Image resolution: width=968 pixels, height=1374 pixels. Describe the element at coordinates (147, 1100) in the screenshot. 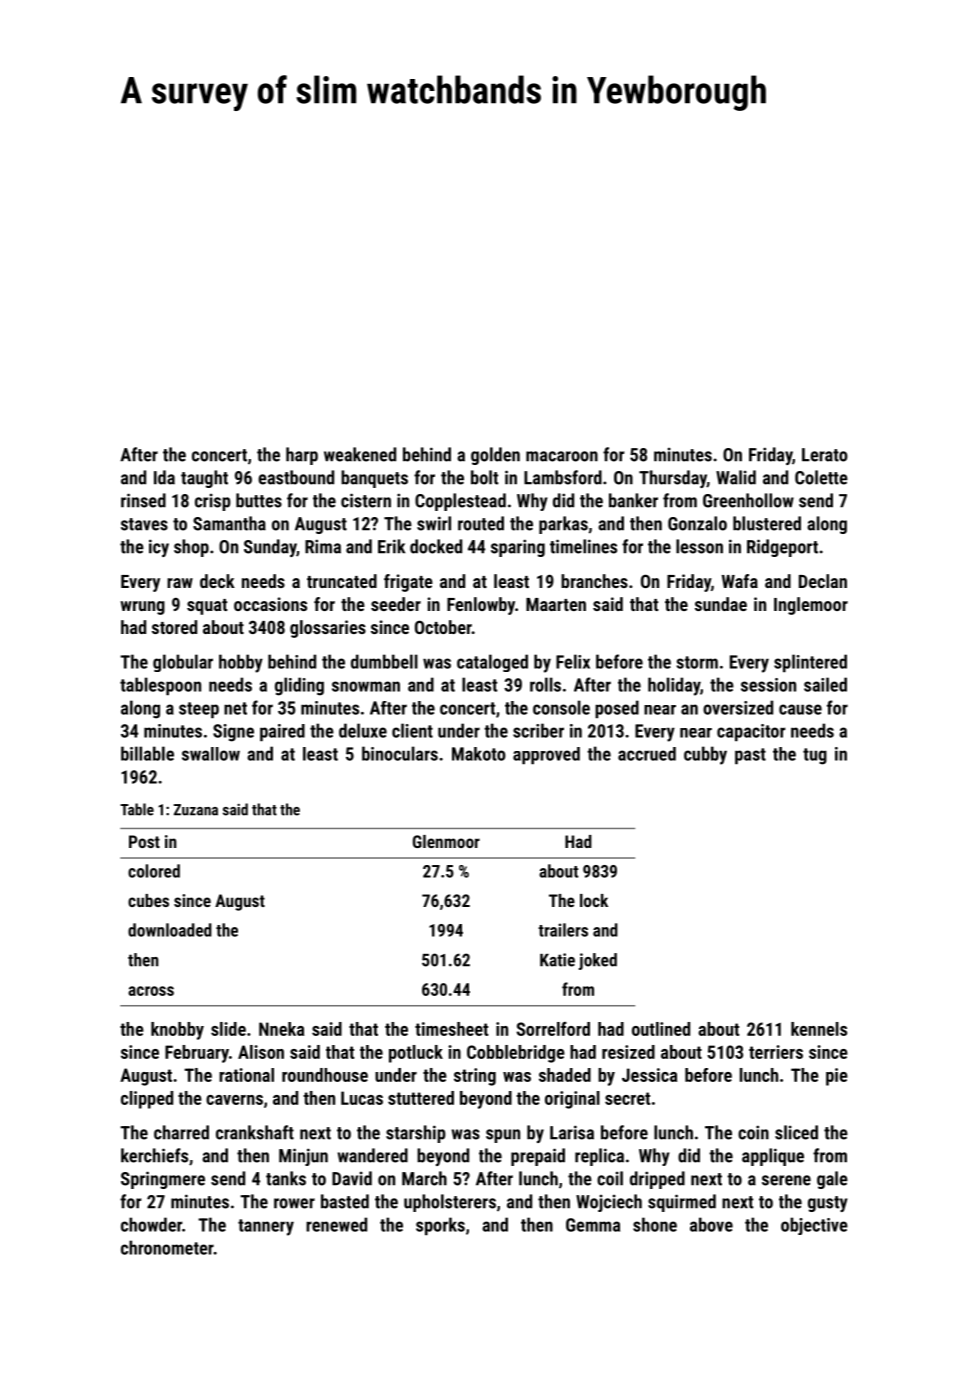

I see `clipped` at that location.
